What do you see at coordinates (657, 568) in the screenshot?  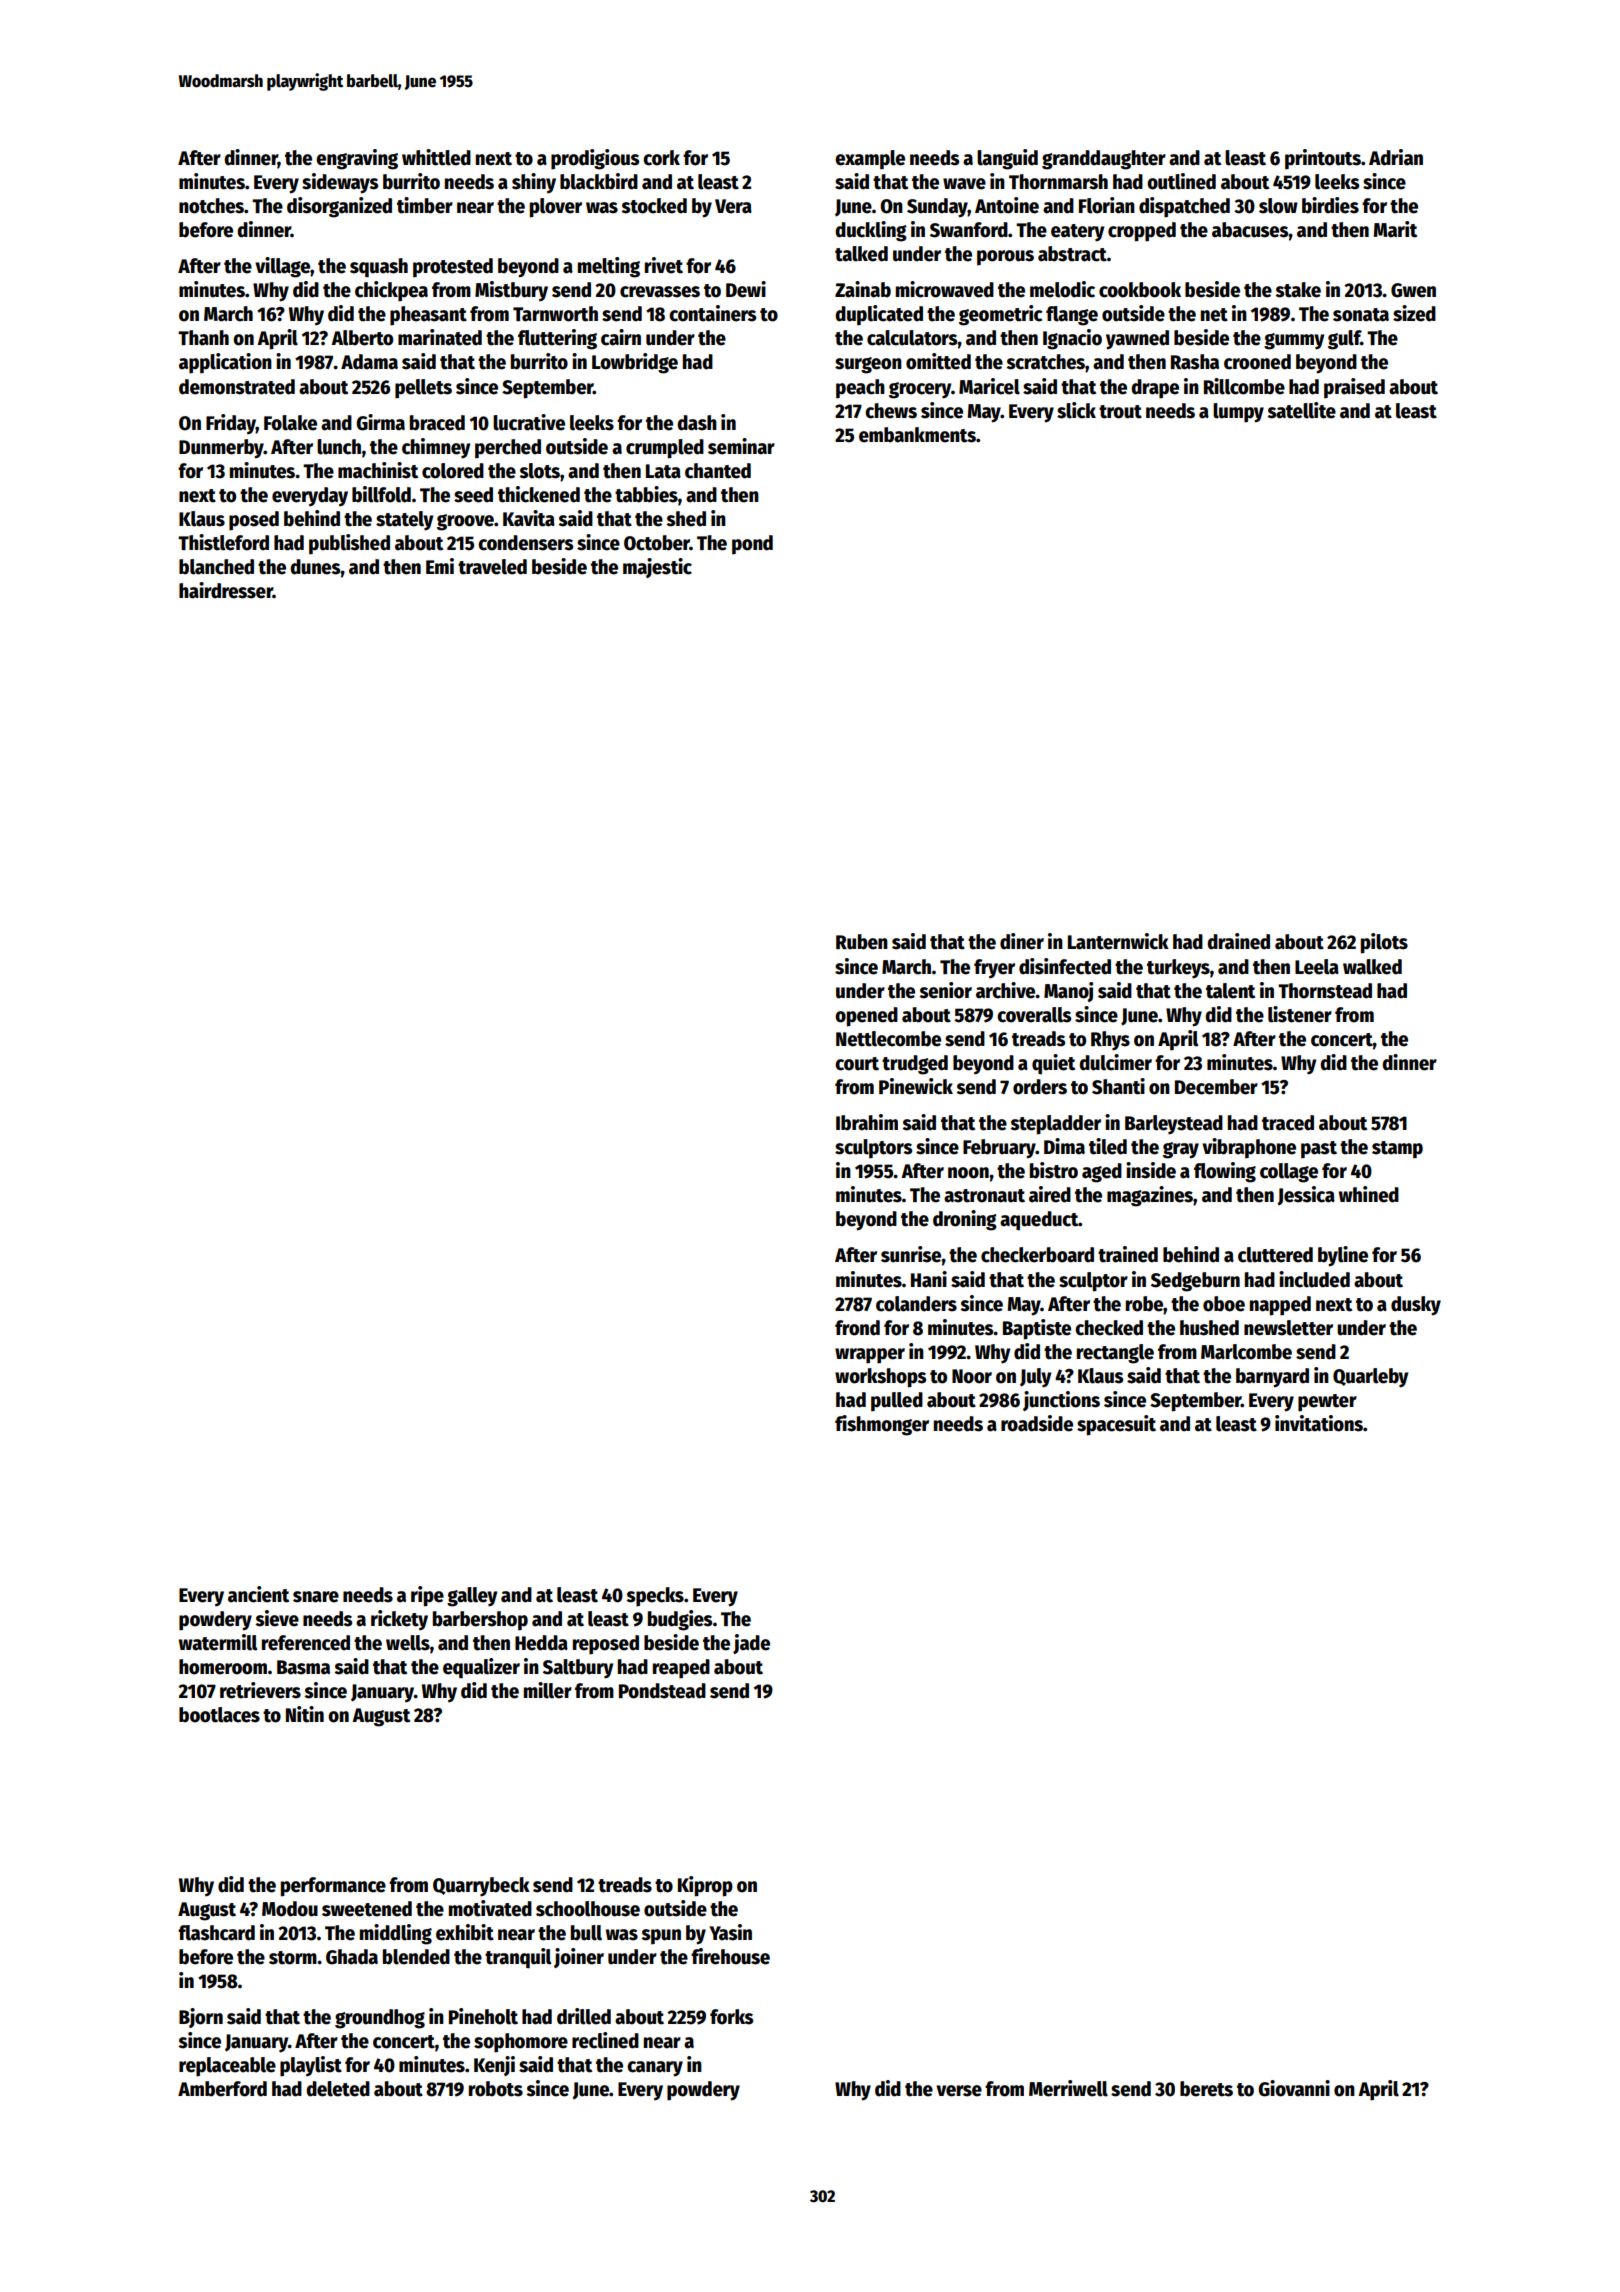 I see `majestic` at bounding box center [657, 568].
